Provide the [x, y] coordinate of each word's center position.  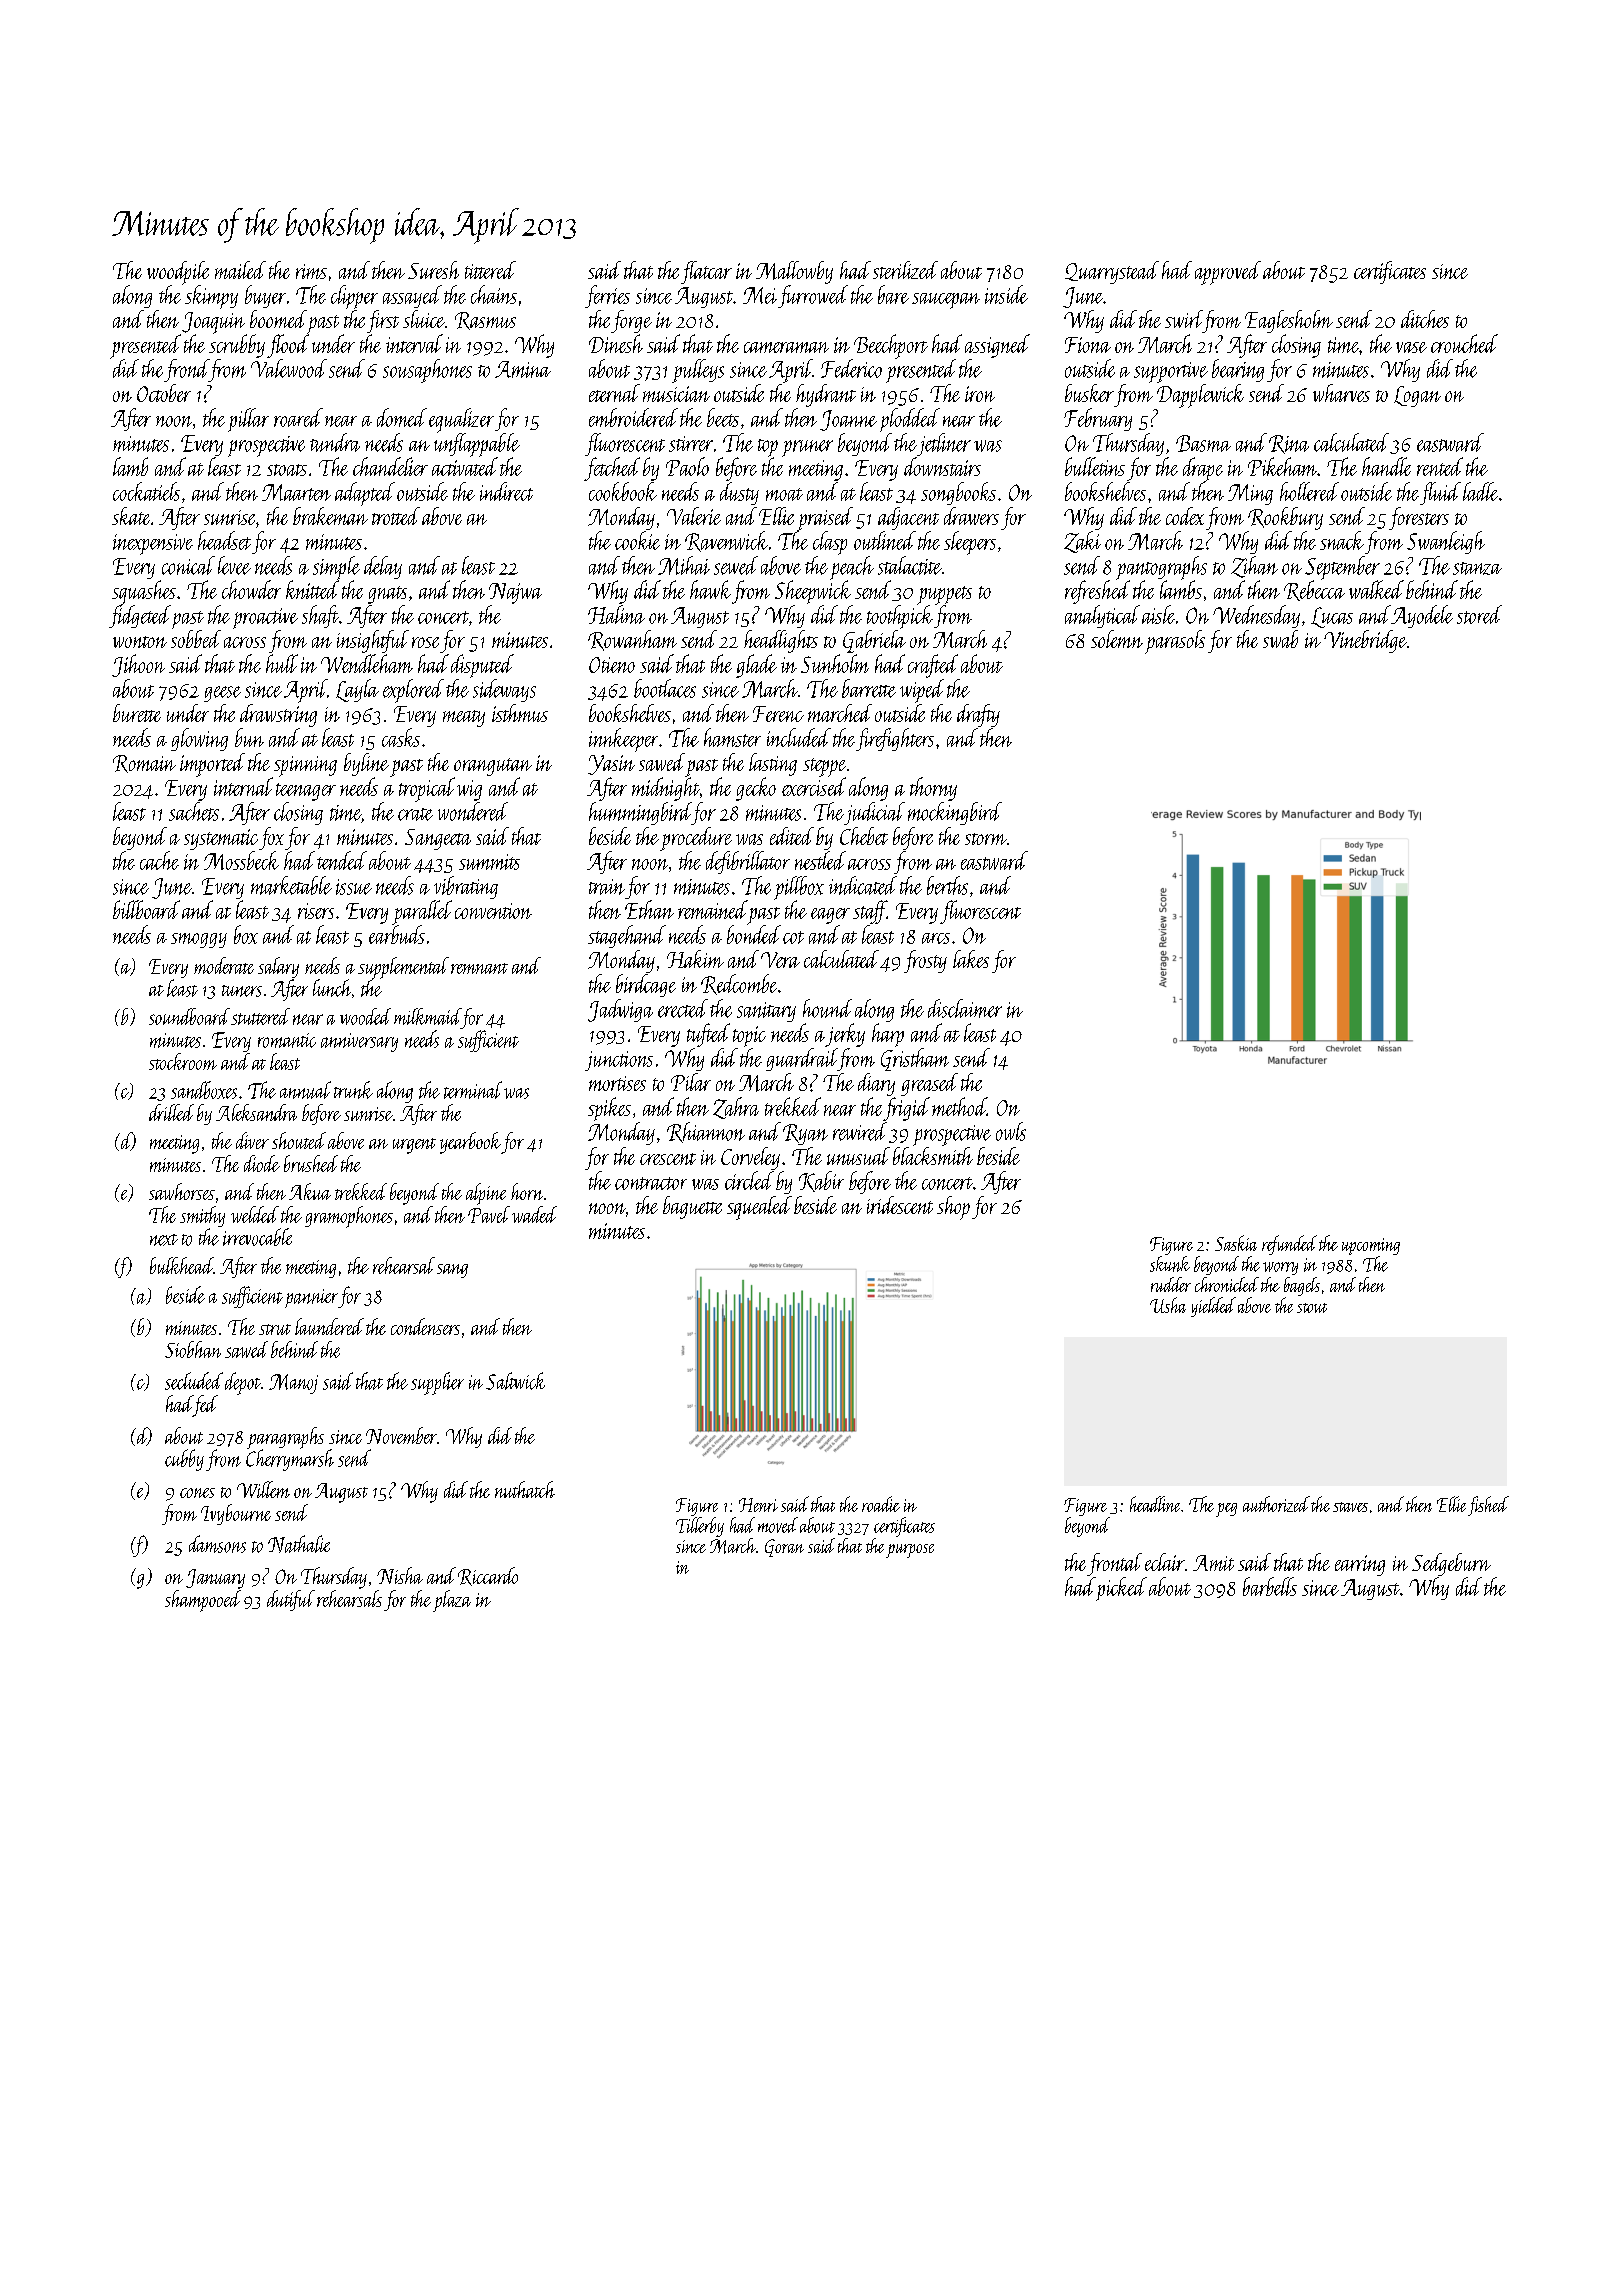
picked [1121, 1589]
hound [827, 1008]
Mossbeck [241, 860]
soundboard [189, 1016]
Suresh [433, 270]
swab [1280, 639]
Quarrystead [1112, 272]
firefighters [895, 739]
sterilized [905, 270]
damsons [217, 1544]
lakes [971, 959]
